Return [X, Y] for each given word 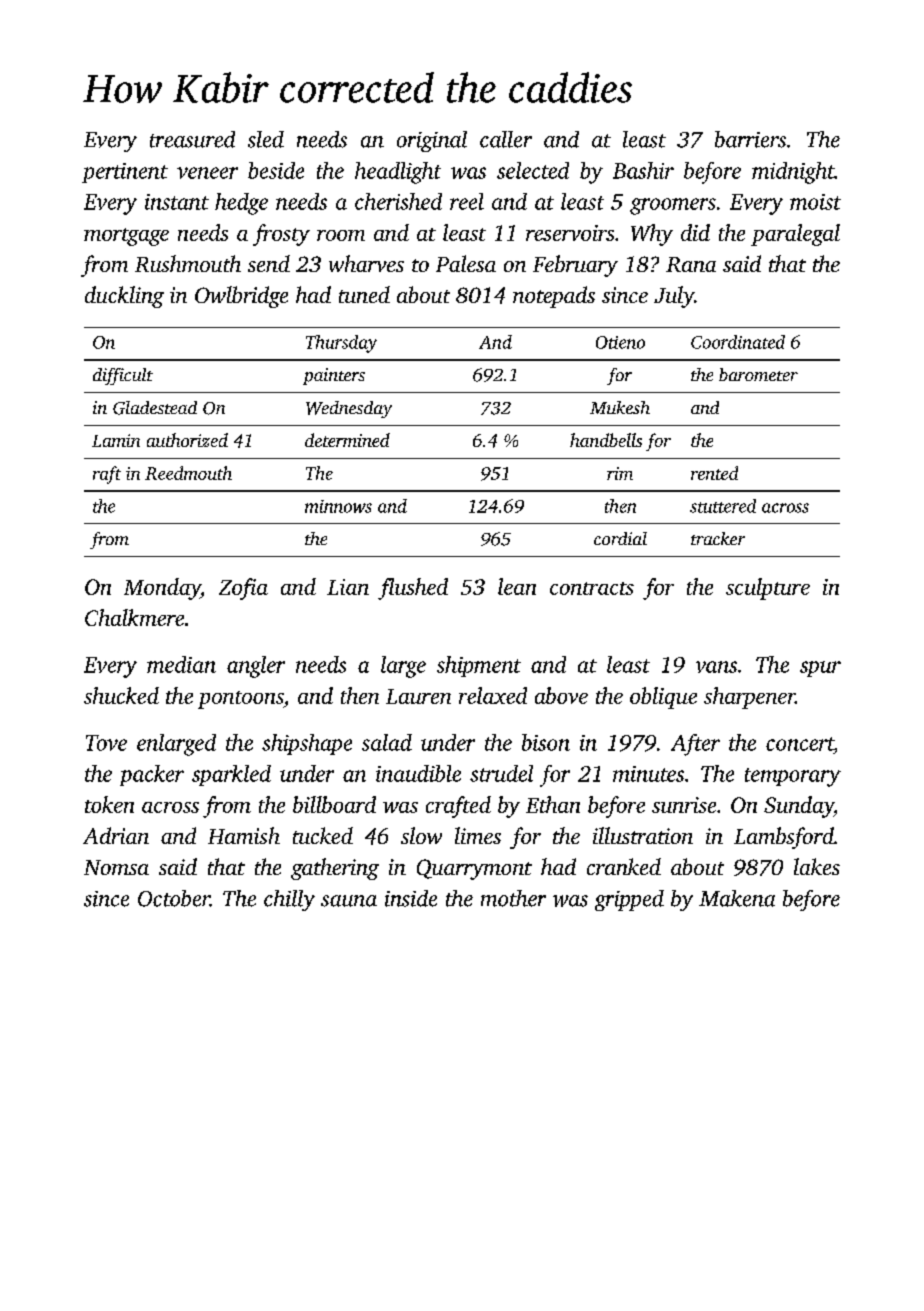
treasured [192, 139]
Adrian [116, 835]
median [181, 664]
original [432, 141]
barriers [750, 139]
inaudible [418, 773]
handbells [606, 440]
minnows [338, 506]
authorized [187, 440]
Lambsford [784, 838]
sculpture [768, 589]
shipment [479, 666]
